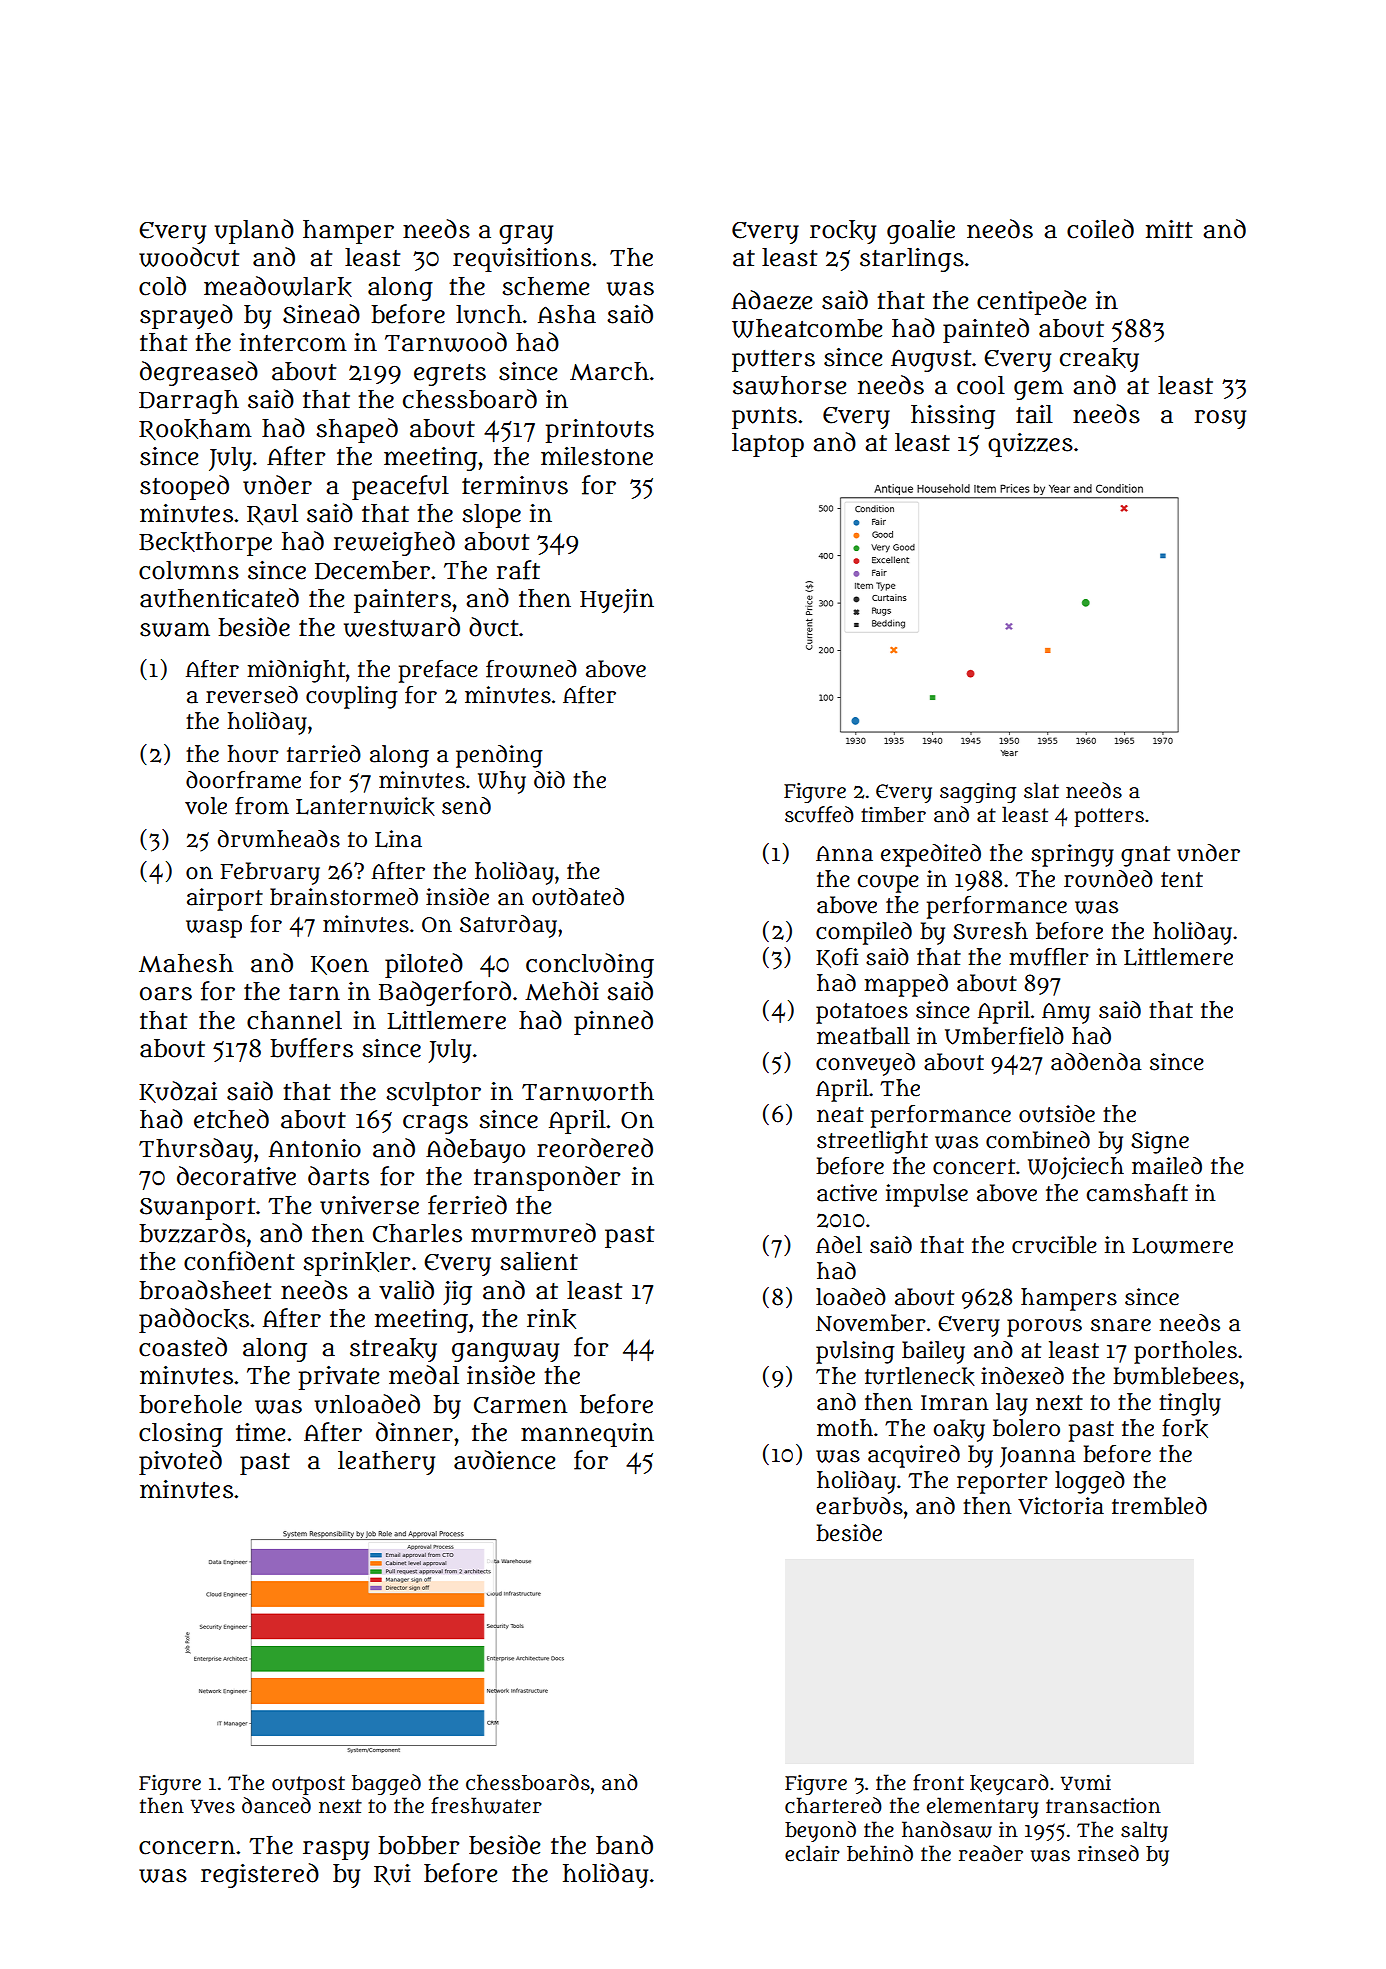  What do you see at coordinates (260, 1875) in the page?
I see `registered` at bounding box center [260, 1875].
